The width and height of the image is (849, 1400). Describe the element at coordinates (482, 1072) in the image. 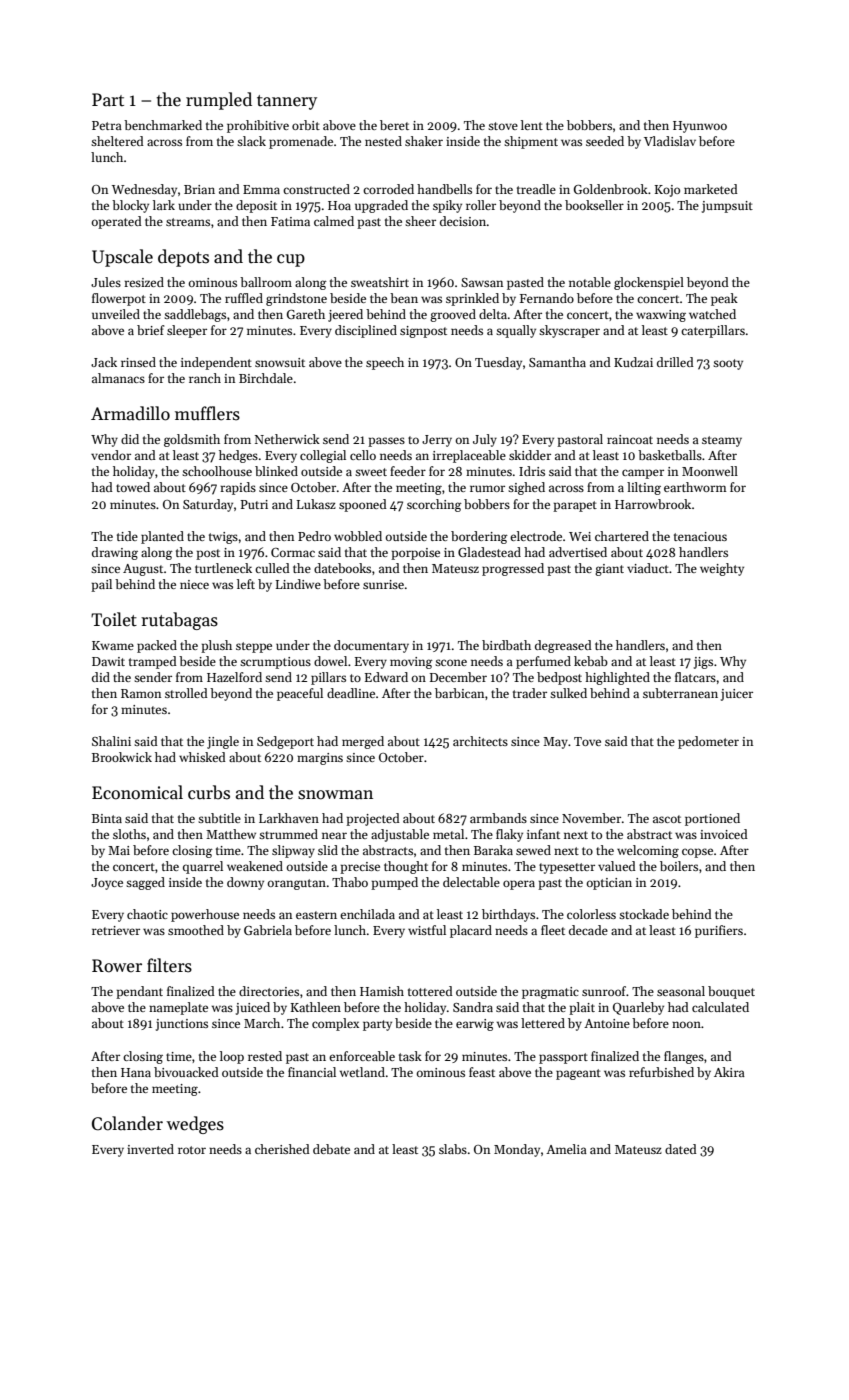

I see `feast` at that location.
